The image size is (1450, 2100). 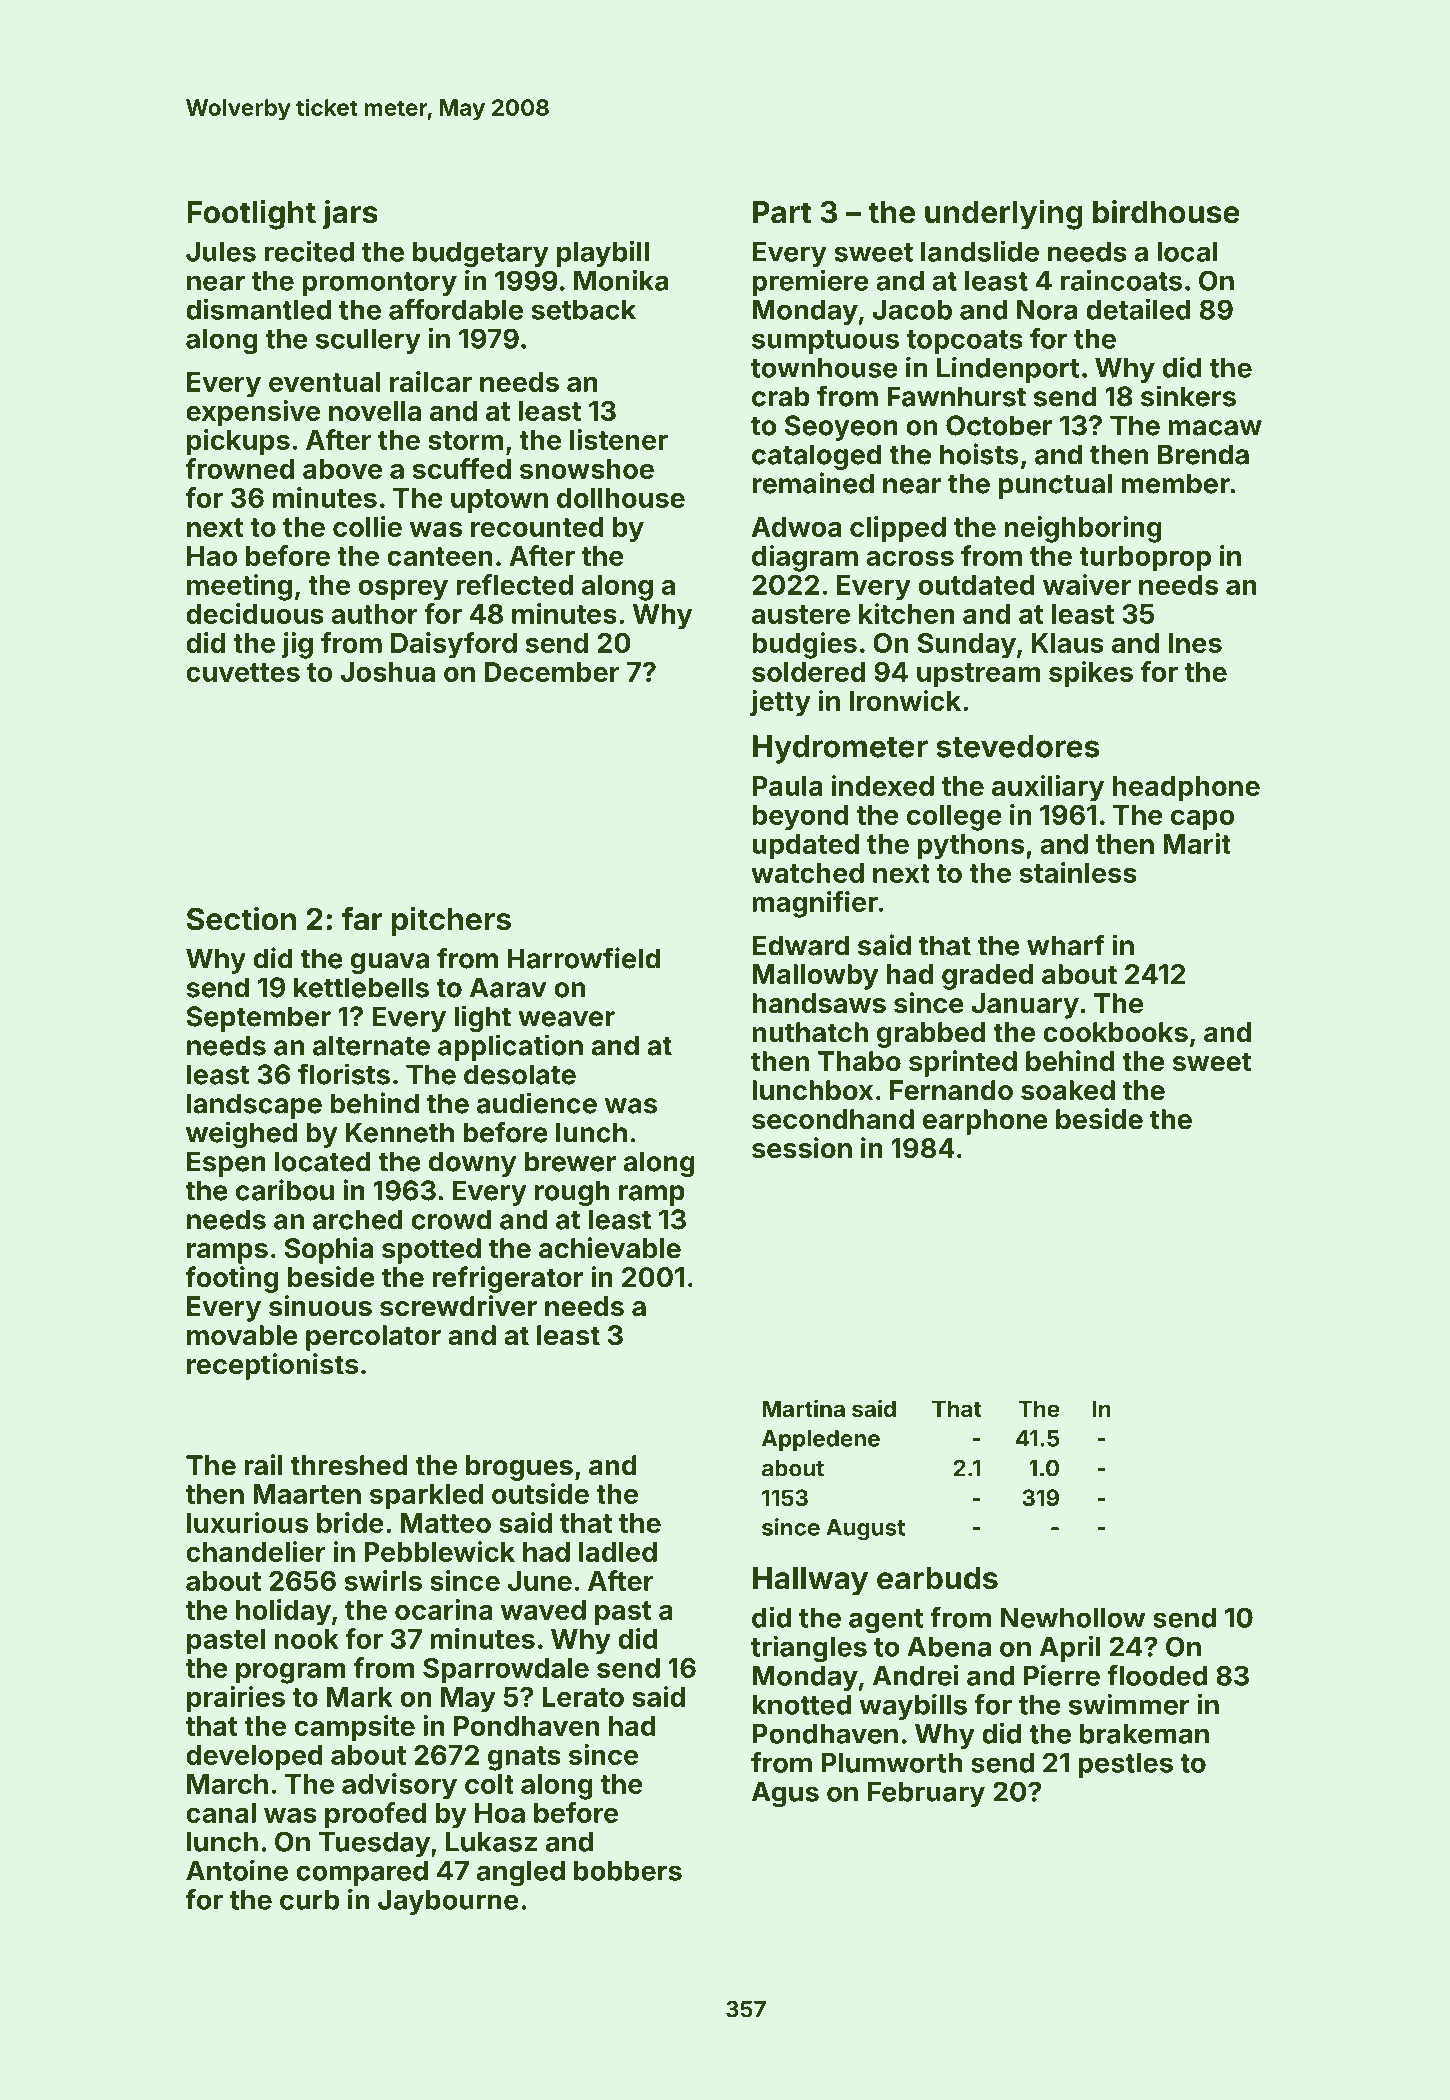 I want to click on Marit, so click(x=1197, y=843).
